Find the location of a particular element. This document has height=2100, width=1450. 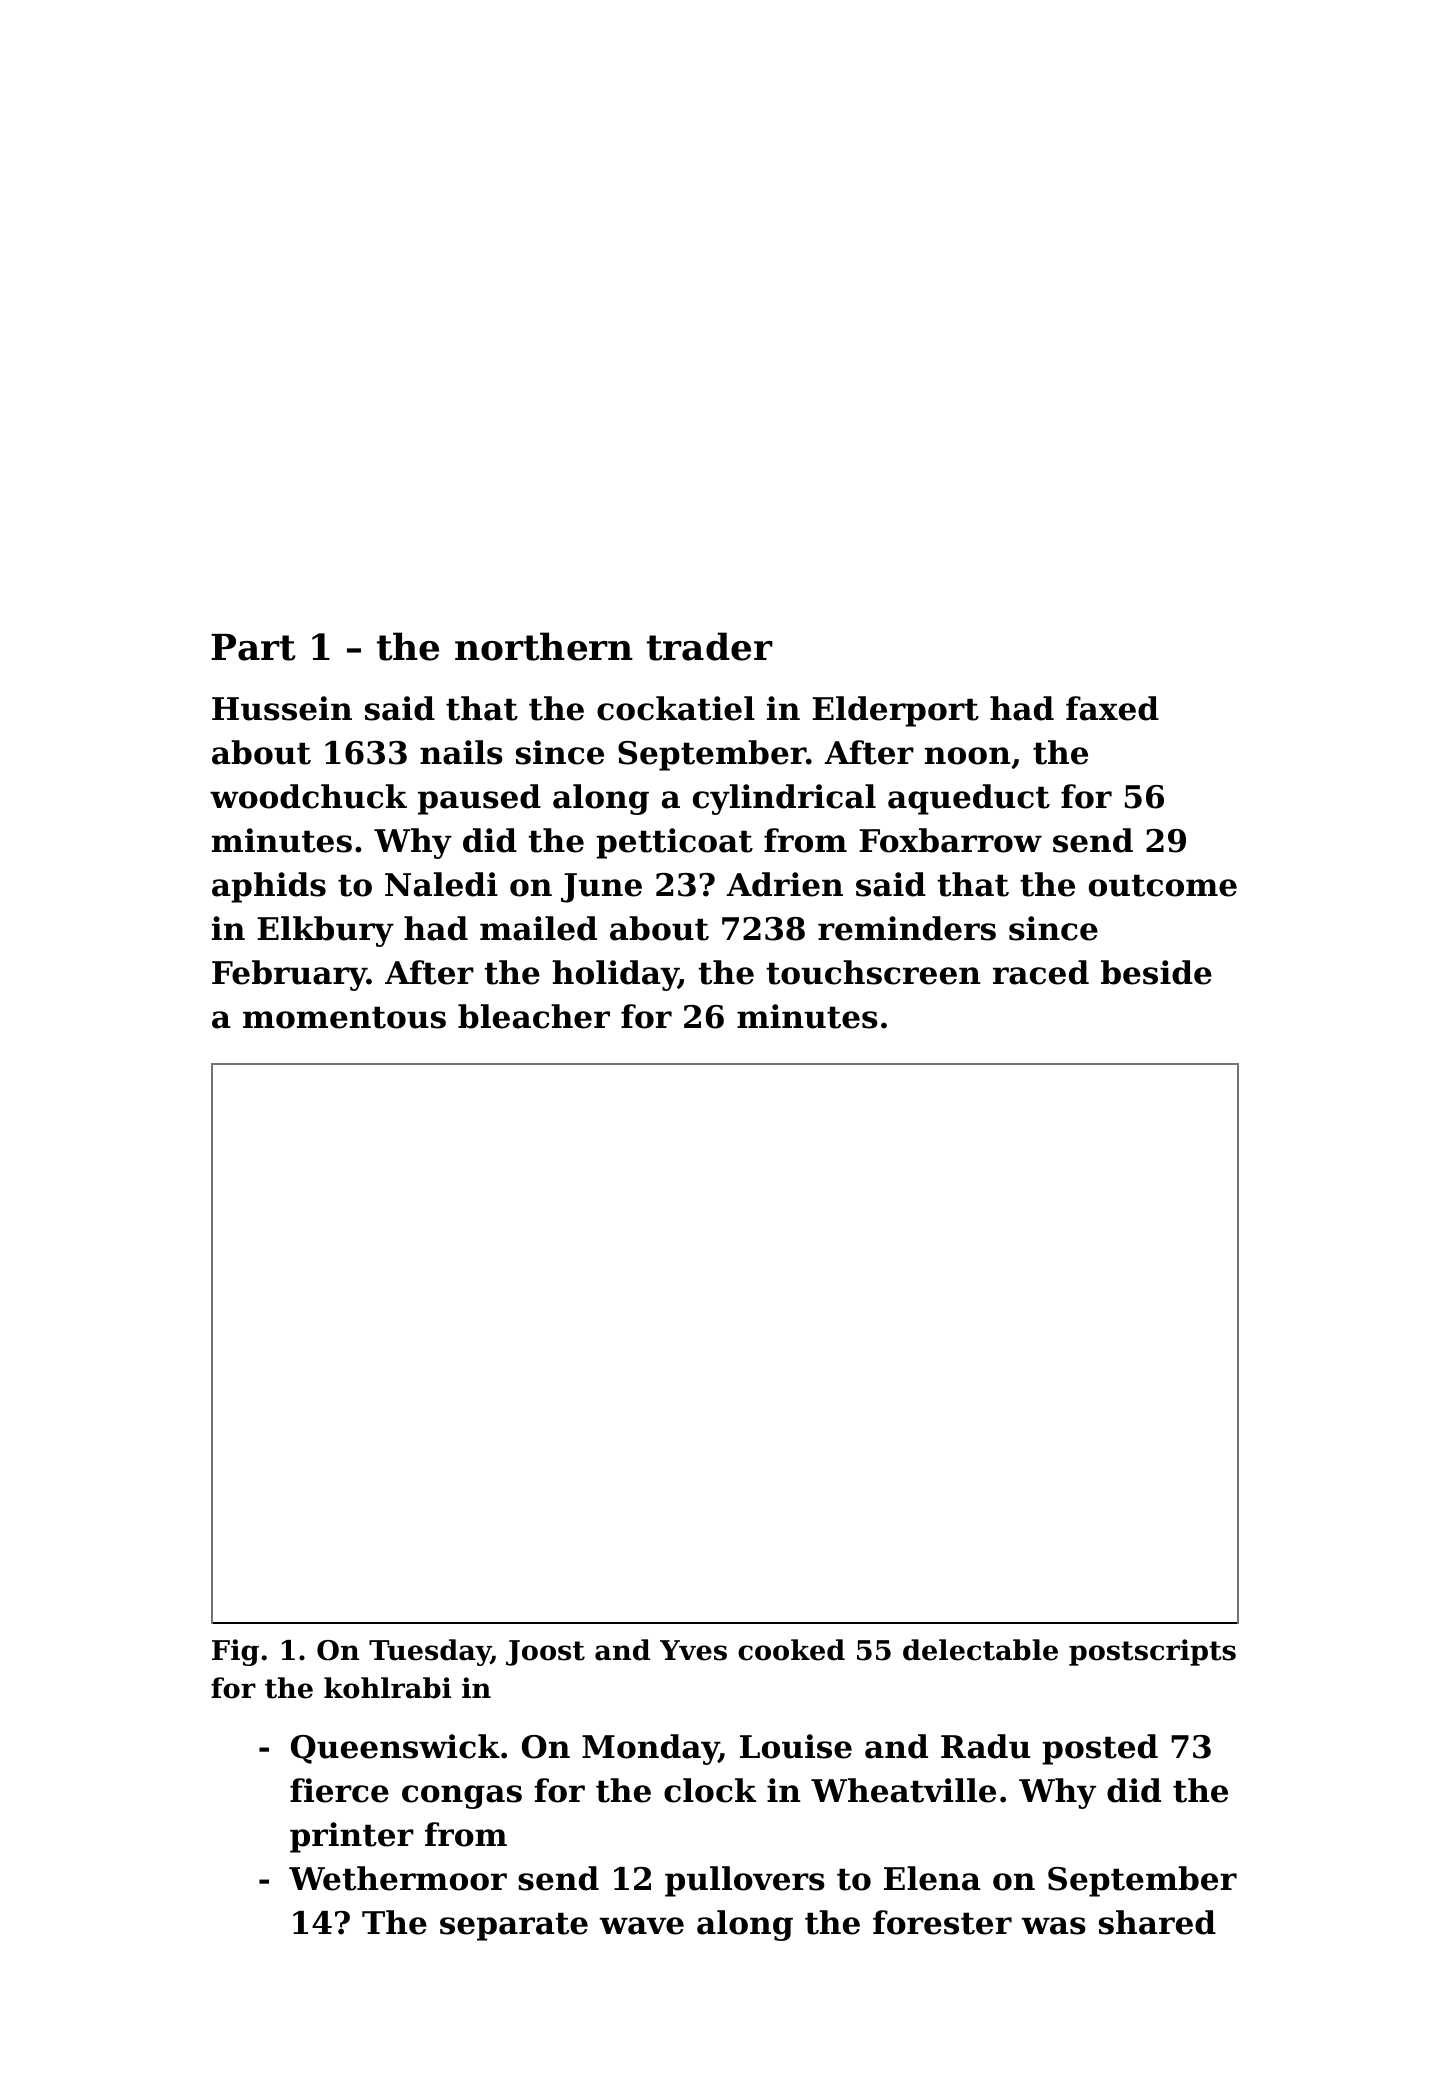

cooked is located at coordinates (791, 1650).
